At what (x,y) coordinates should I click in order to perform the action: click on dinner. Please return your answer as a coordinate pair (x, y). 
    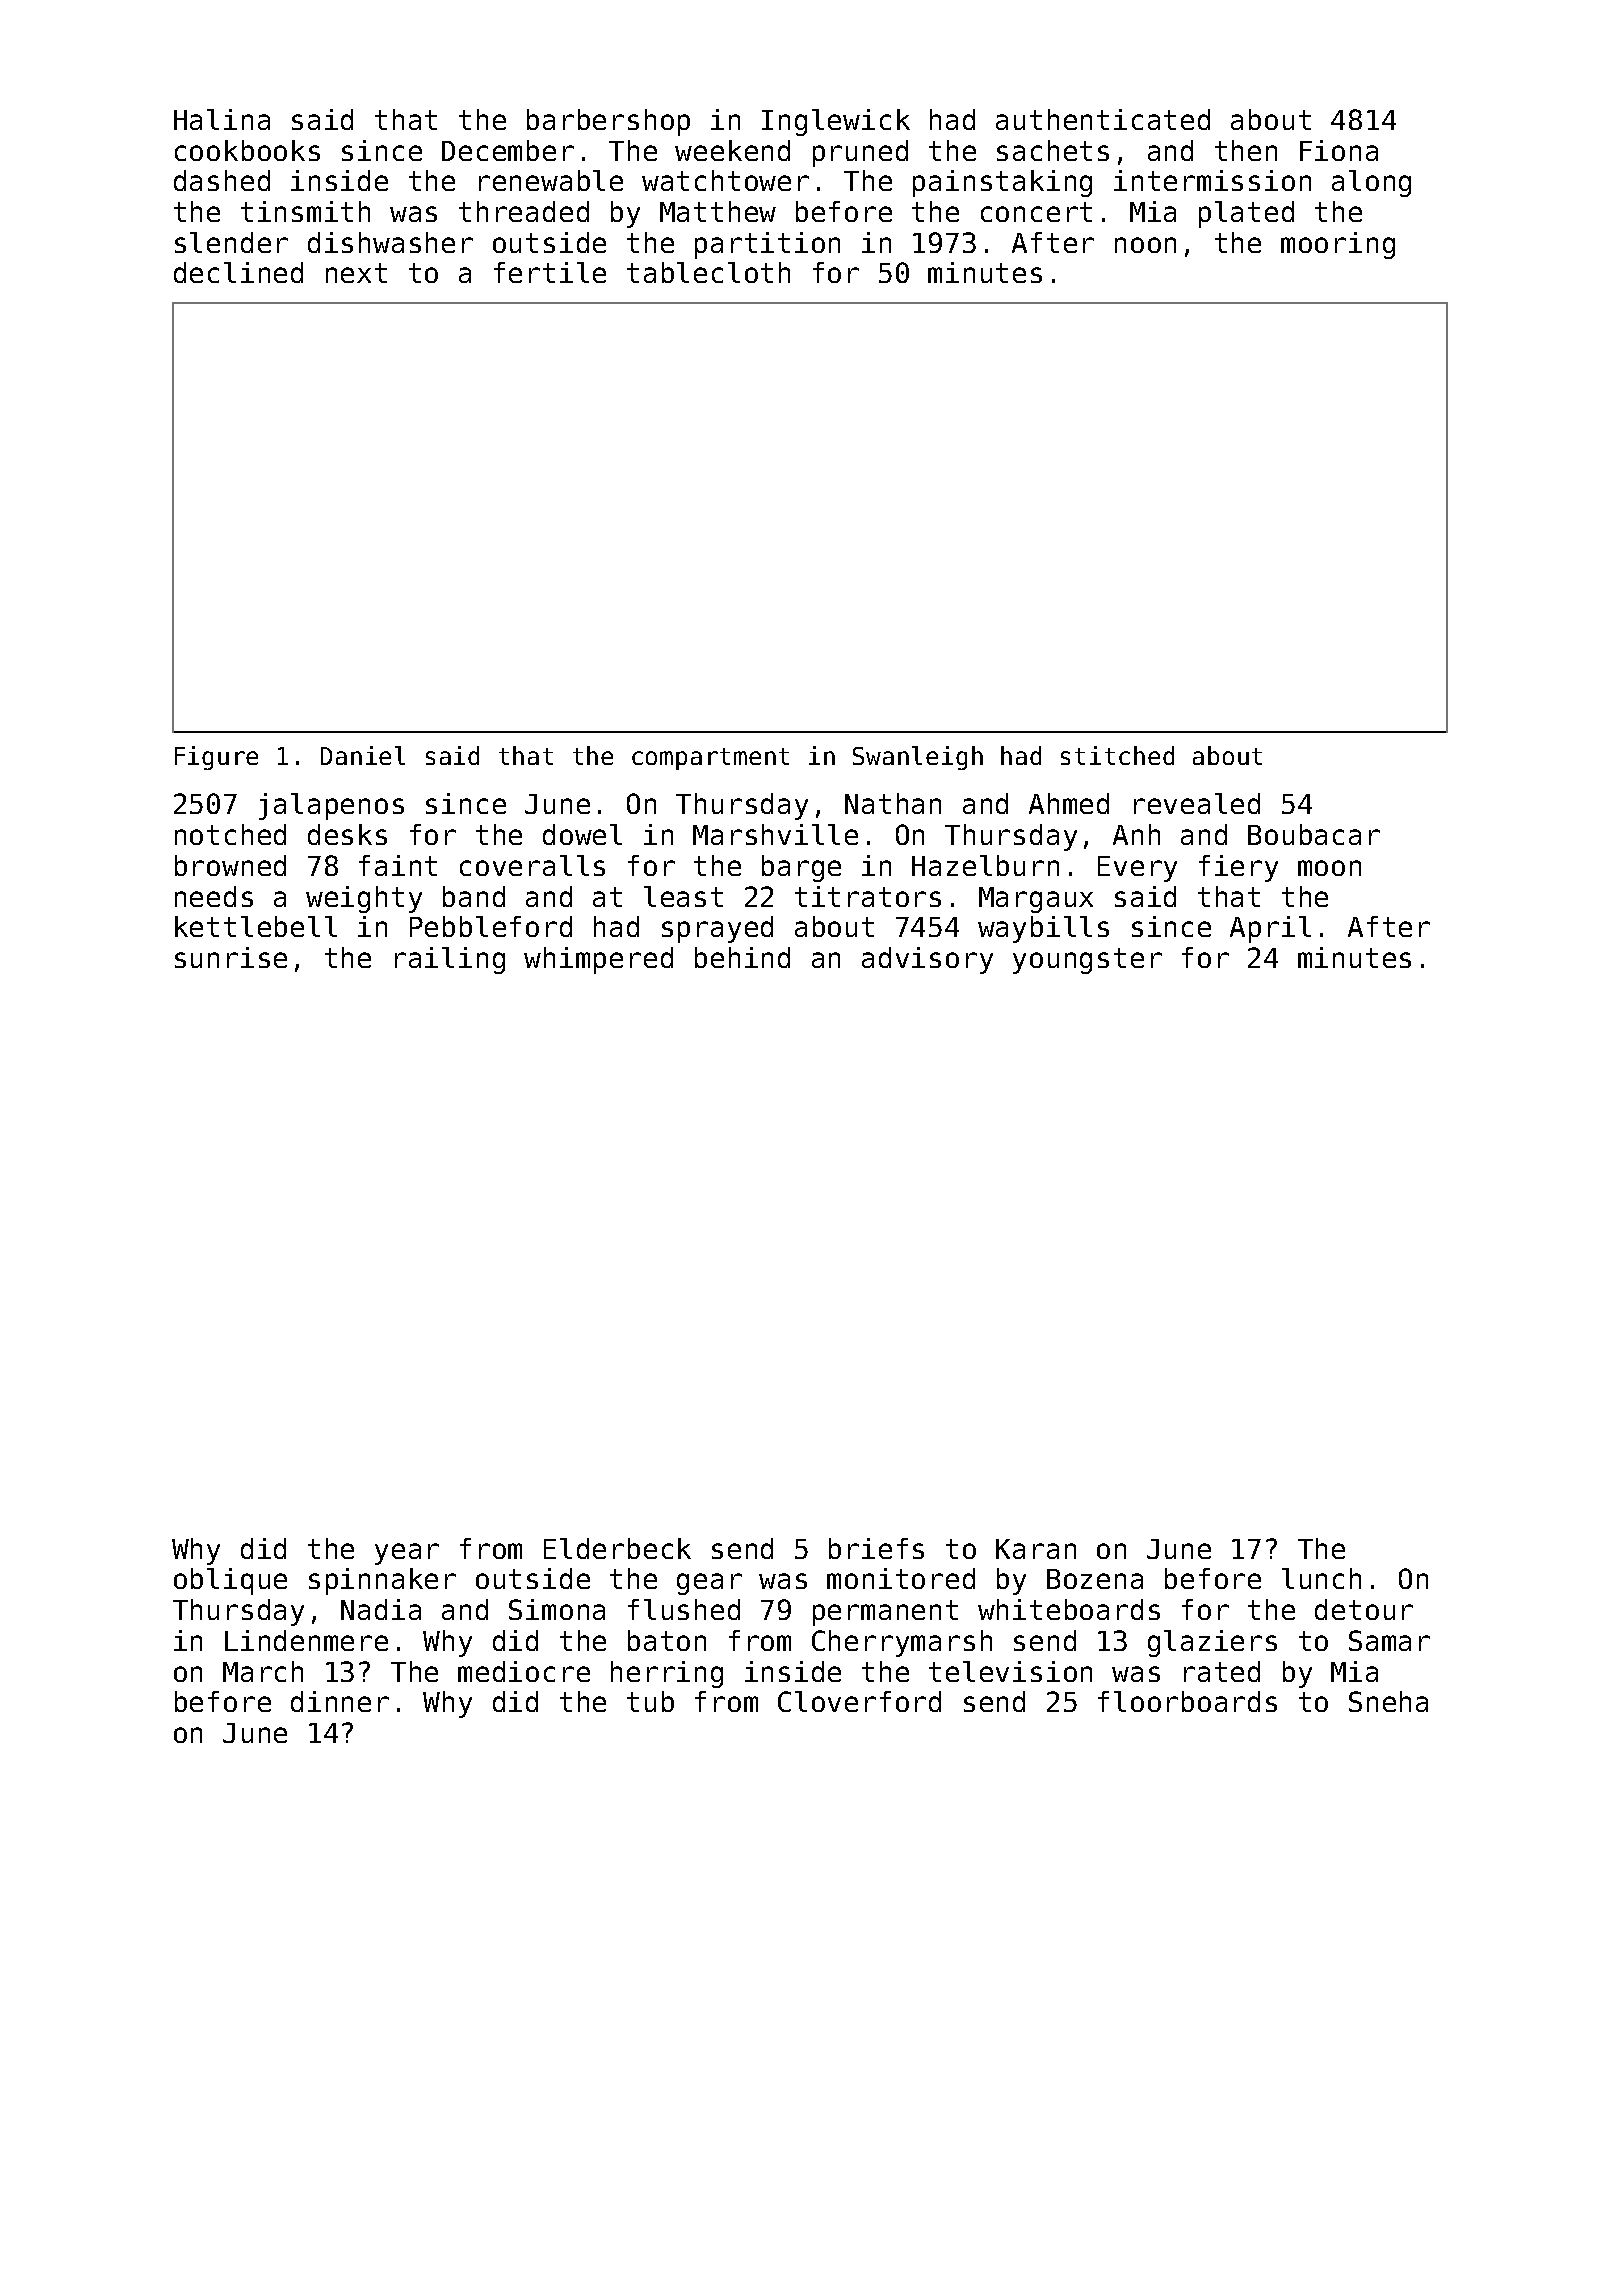
    Looking at the image, I should click on (340, 1701).
